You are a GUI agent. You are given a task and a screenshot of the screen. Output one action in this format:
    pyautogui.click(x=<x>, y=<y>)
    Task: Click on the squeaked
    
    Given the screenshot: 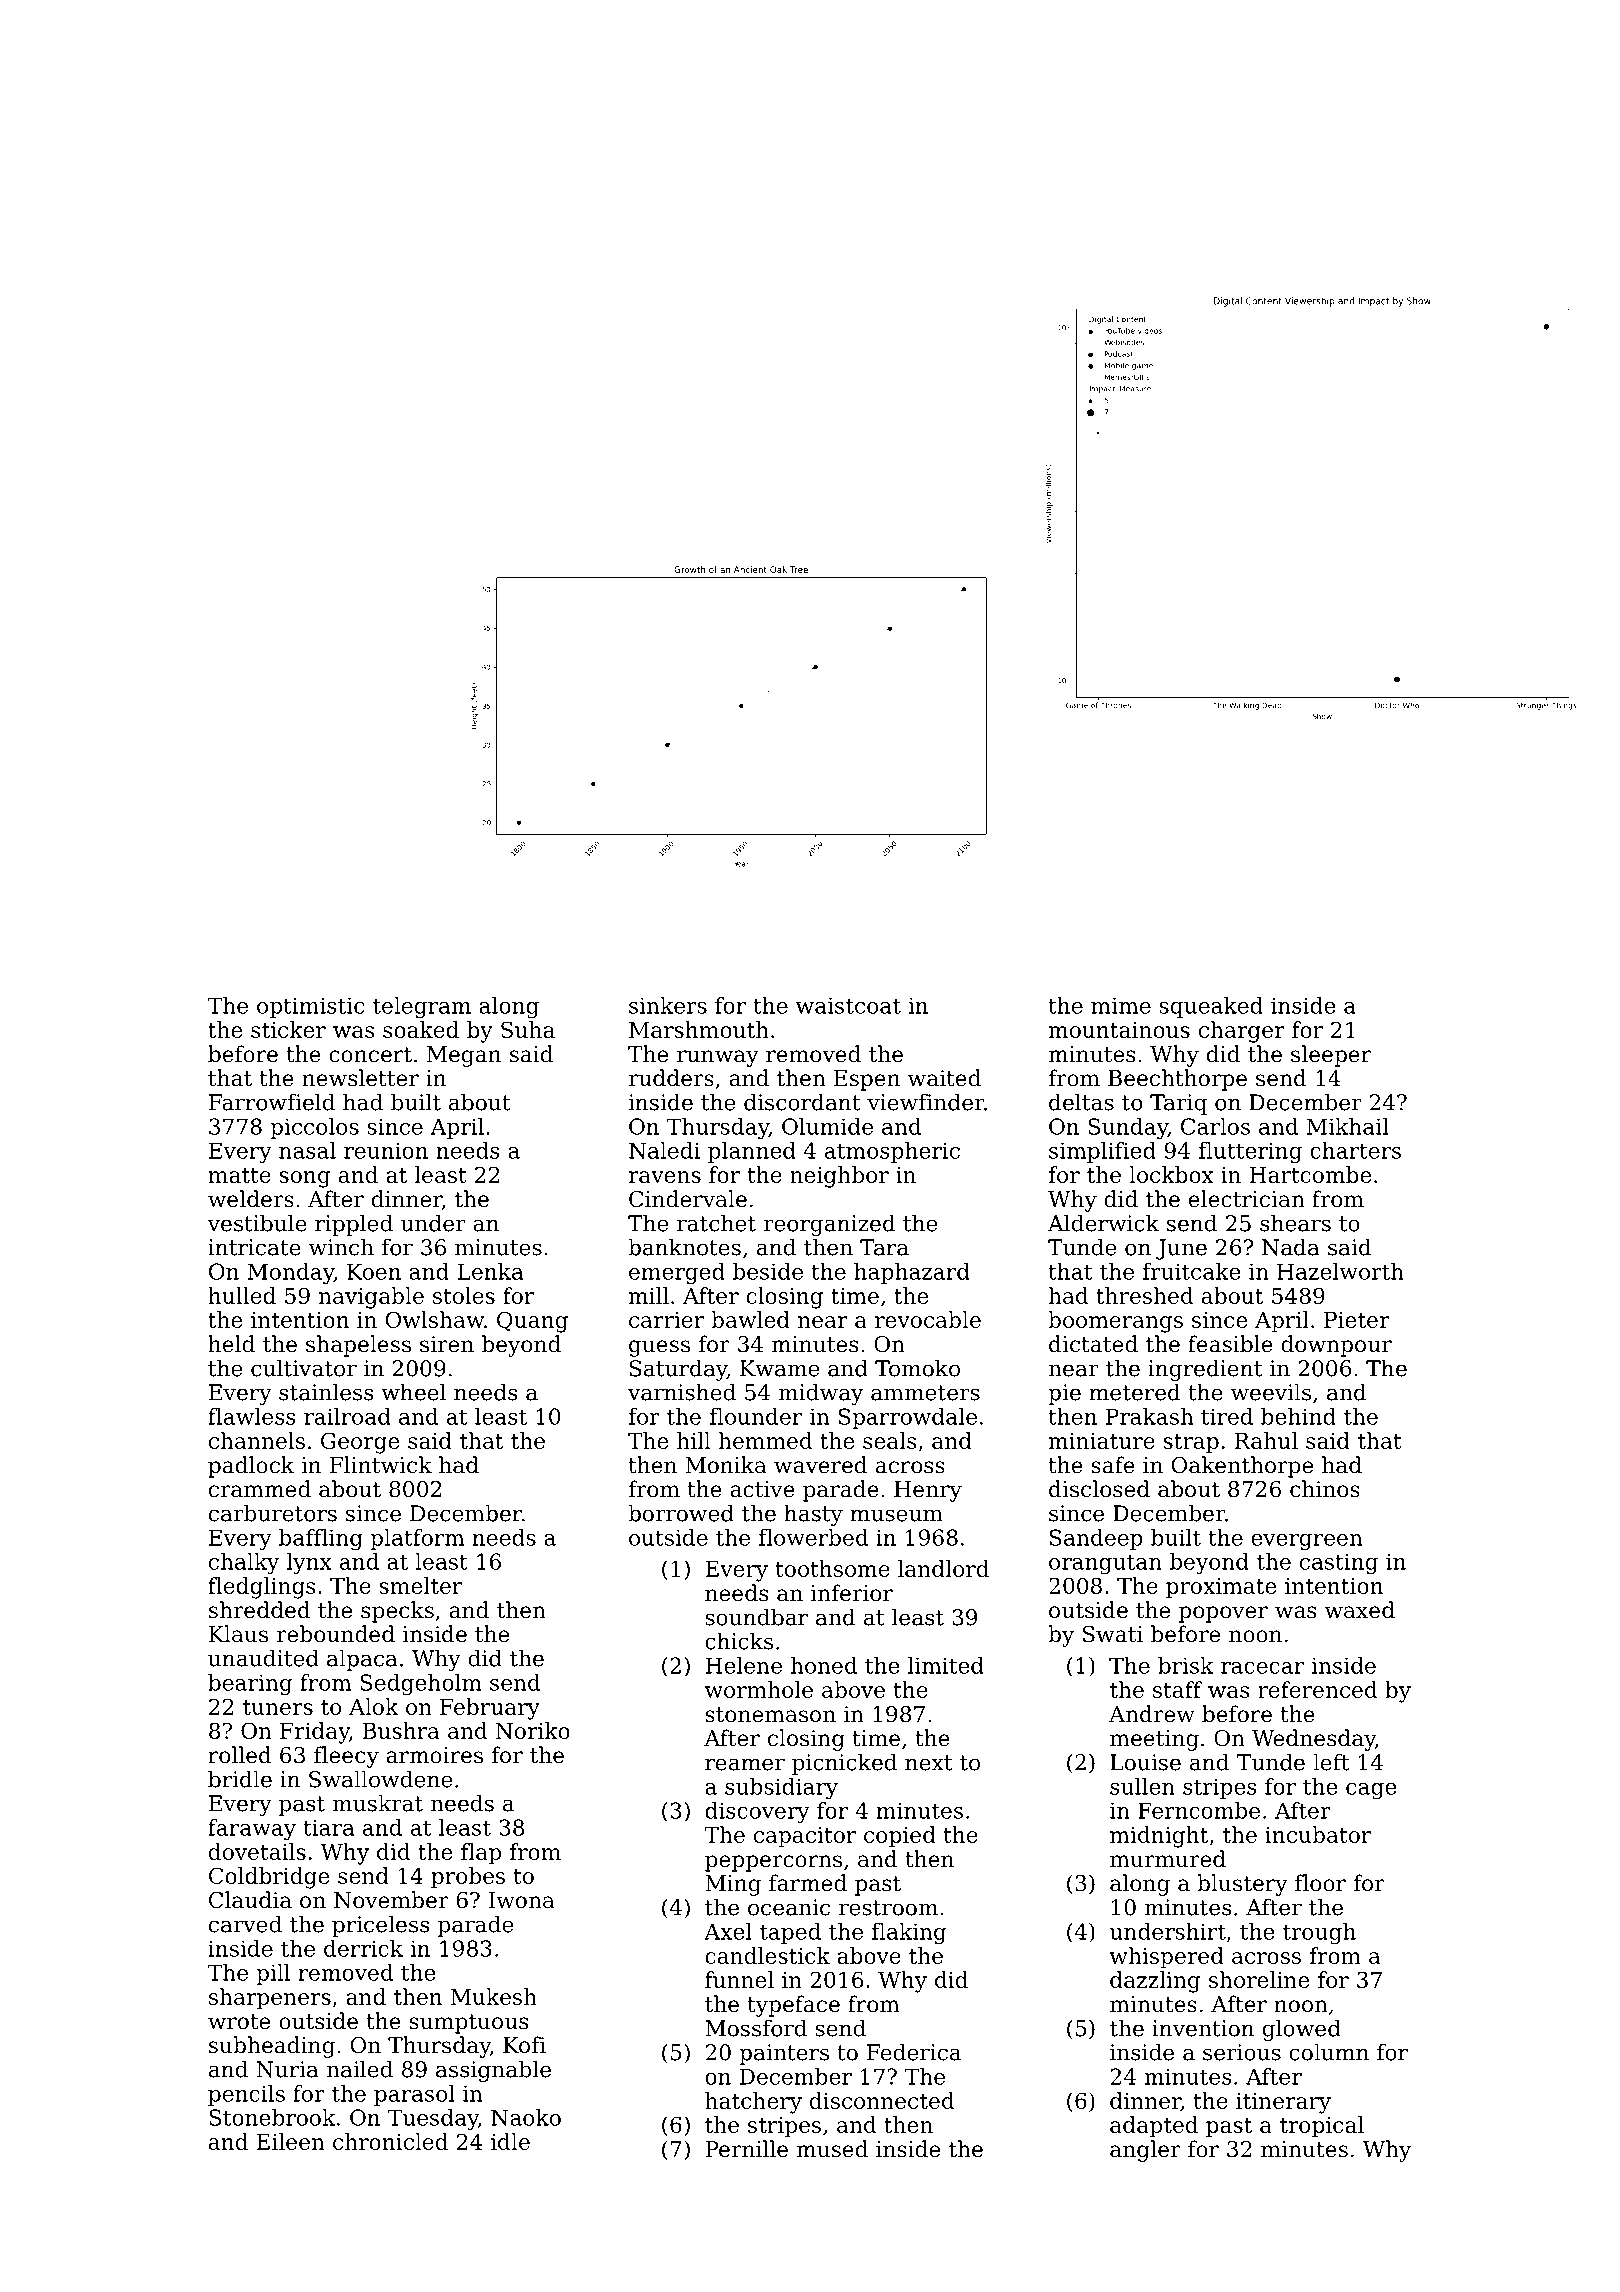 What is the action you would take?
    pyautogui.click(x=1211, y=1007)
